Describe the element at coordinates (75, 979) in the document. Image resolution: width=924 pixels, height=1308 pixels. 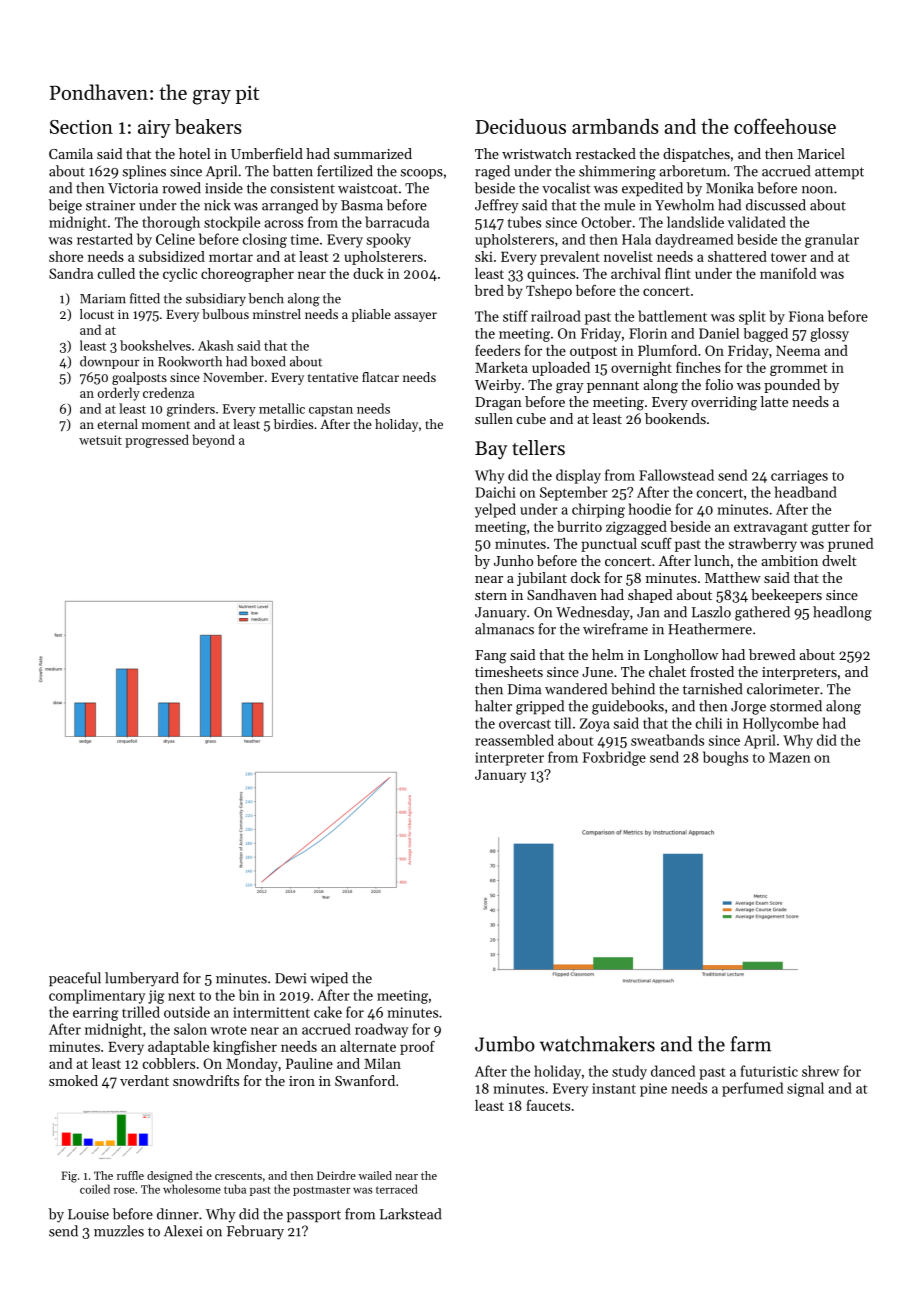
I see `peaceful` at that location.
